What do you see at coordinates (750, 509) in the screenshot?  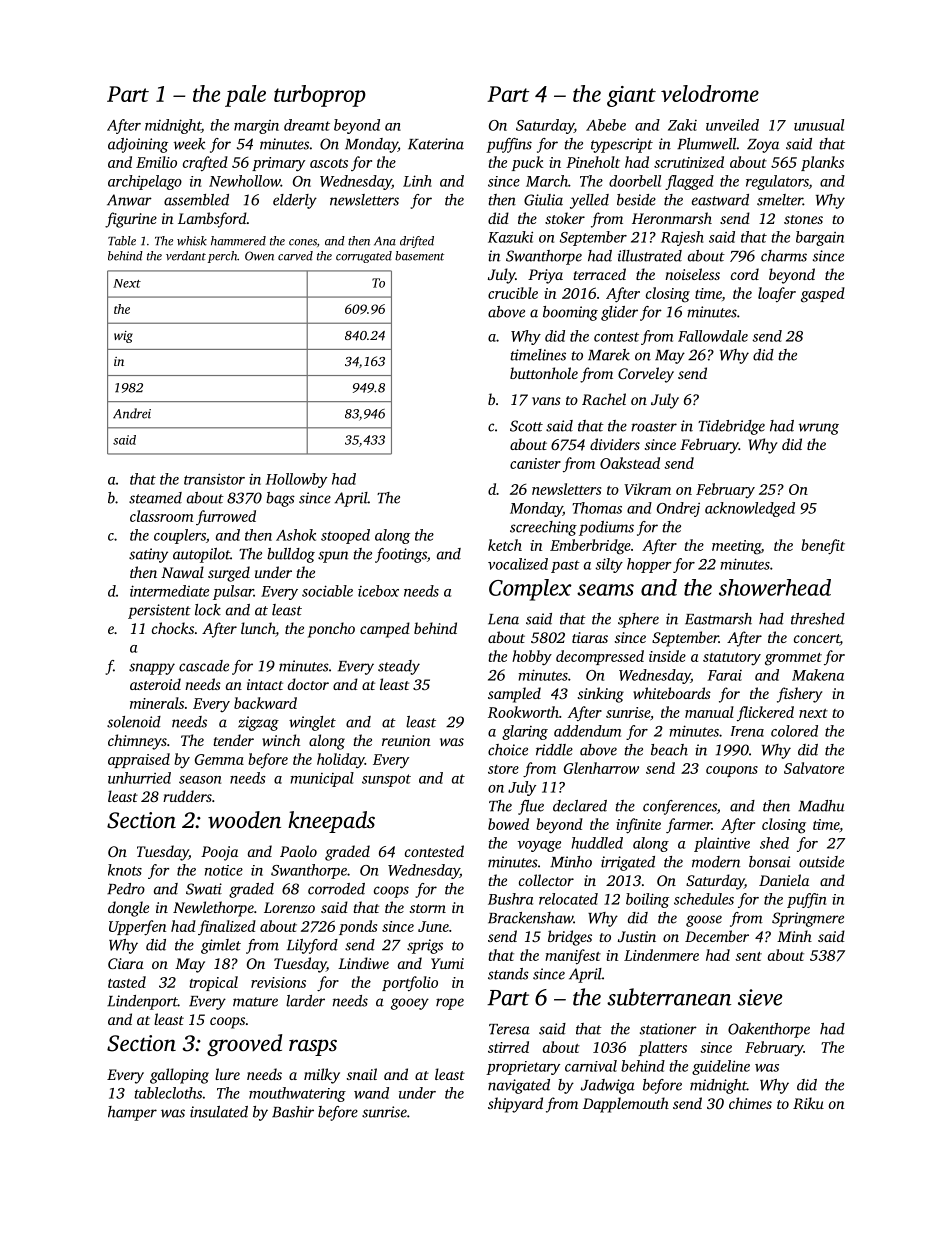 I see `acknowledged` at bounding box center [750, 509].
